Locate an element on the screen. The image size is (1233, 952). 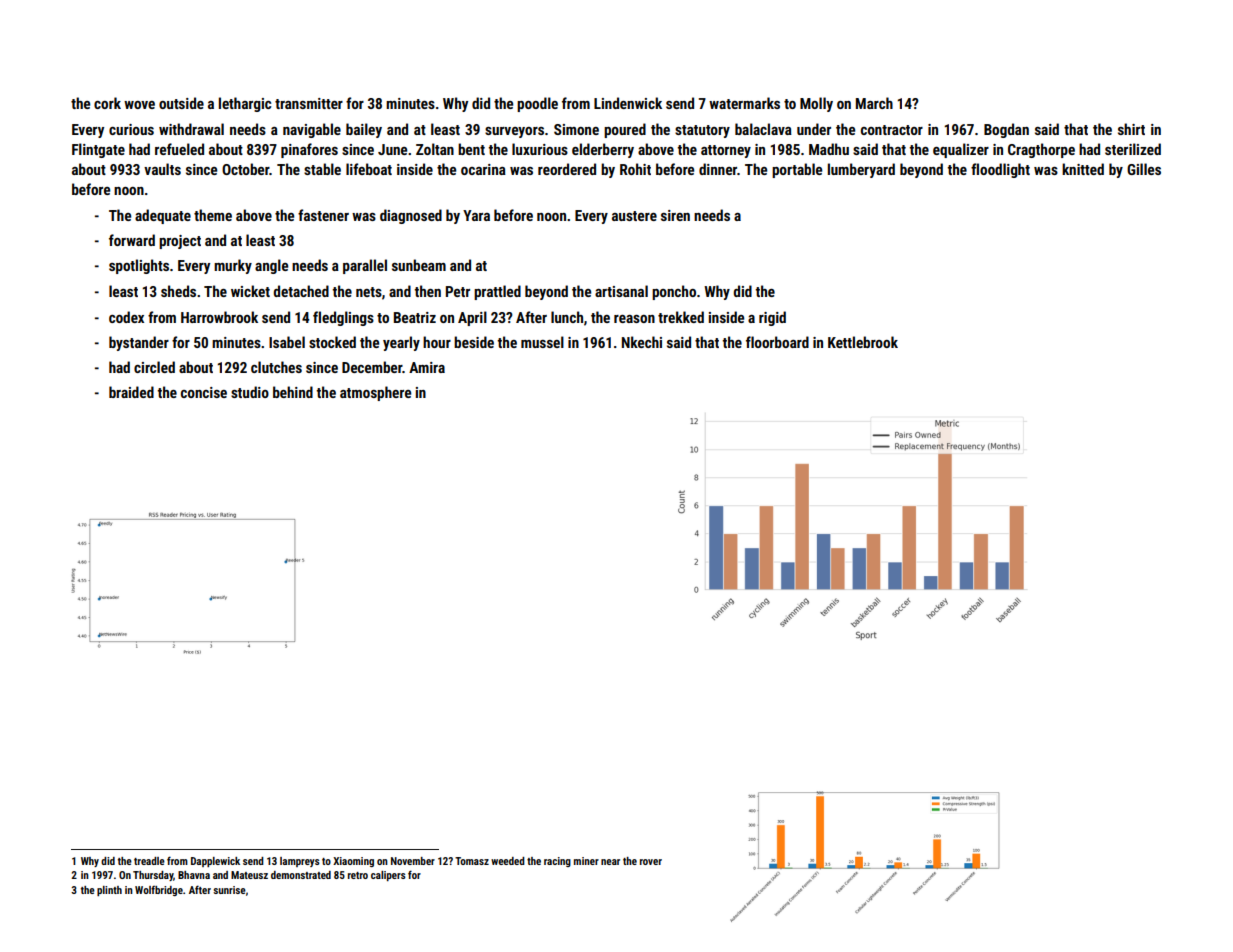
Bogdan is located at coordinates (1006, 130).
